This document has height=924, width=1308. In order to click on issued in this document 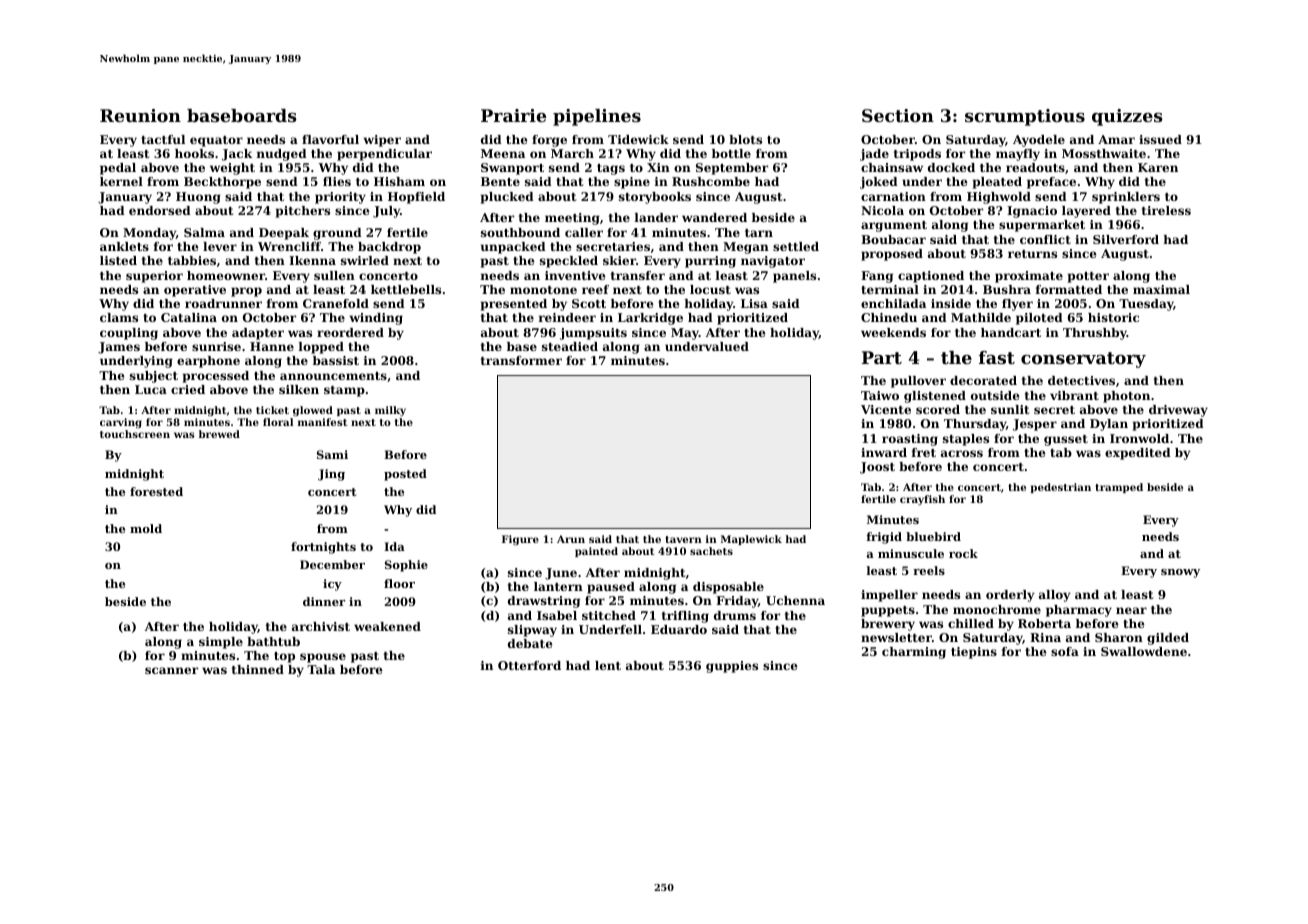, I will do `click(1160, 139)`.
